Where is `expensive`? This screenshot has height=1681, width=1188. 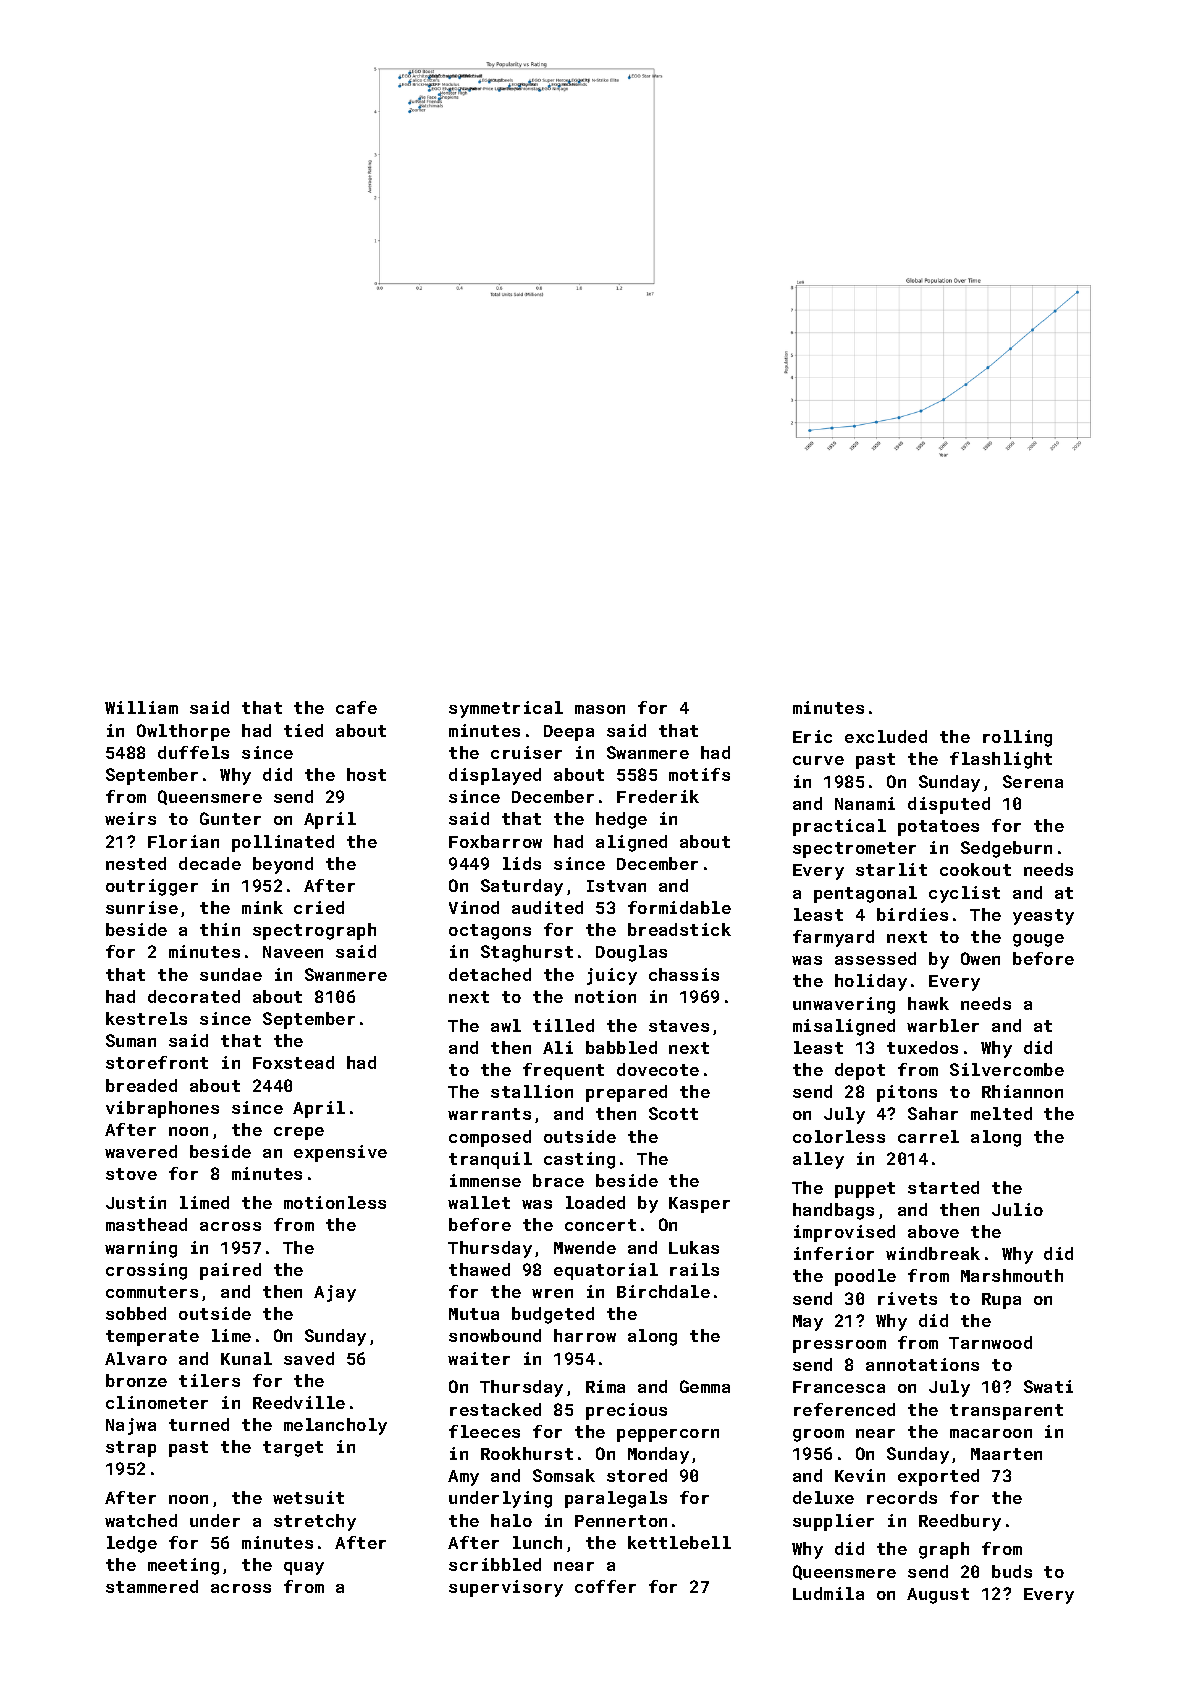 expensive is located at coordinates (340, 1153).
